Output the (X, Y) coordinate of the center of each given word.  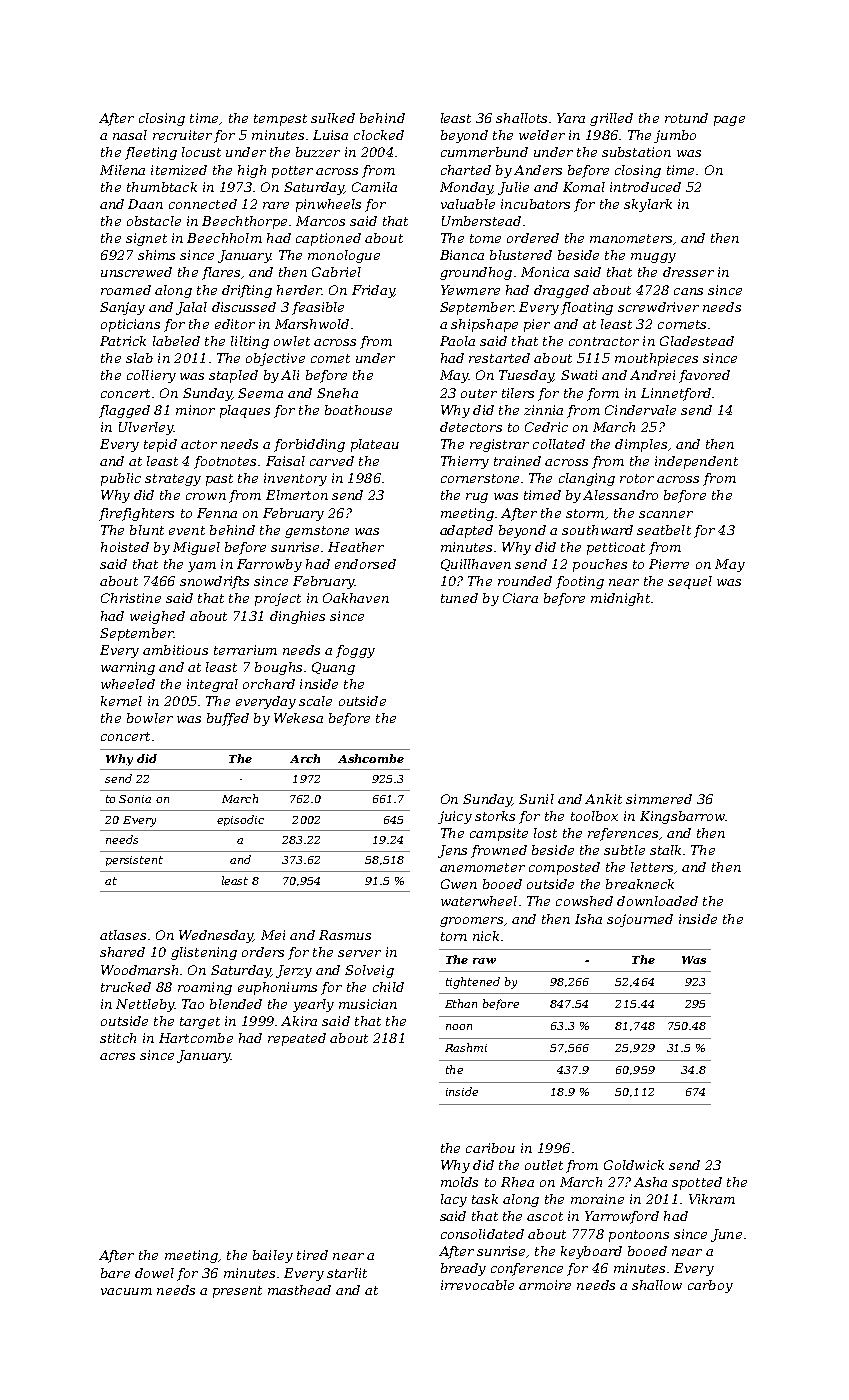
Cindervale (640, 410)
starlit (347, 1273)
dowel (154, 1273)
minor (195, 410)
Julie (513, 188)
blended (236, 1004)
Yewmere (470, 290)
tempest (280, 120)
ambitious (175, 650)
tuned (459, 598)
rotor (637, 478)
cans (688, 291)
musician (368, 1004)
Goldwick (634, 1165)
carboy (710, 1286)
